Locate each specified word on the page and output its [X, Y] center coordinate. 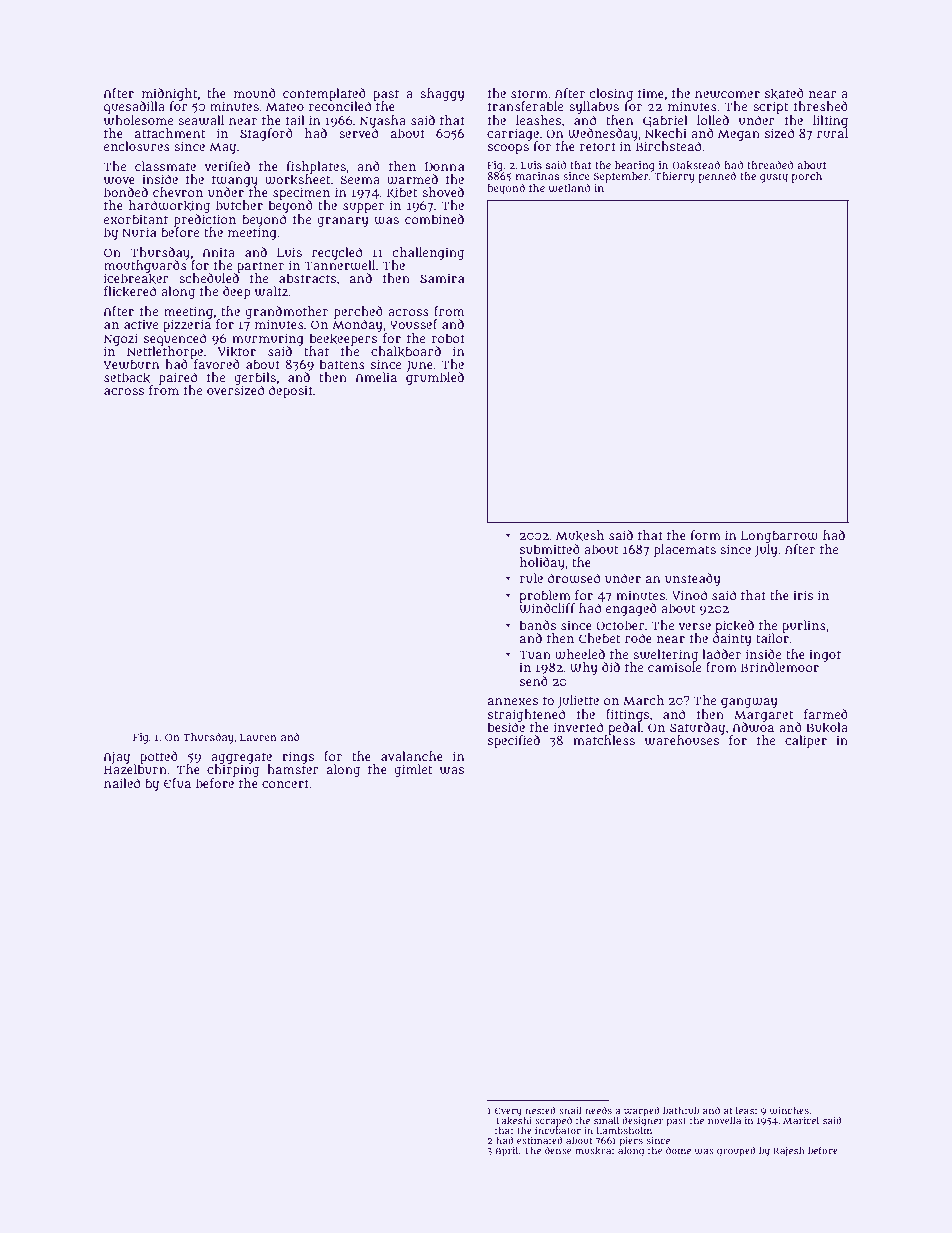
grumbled [435, 378]
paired [178, 379]
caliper [806, 741]
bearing [635, 166]
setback [127, 377]
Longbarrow [779, 536]
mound [255, 93]
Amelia [376, 377]
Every [508, 1111]
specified [514, 741]
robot [448, 338]
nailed [122, 783]
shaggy [442, 94]
